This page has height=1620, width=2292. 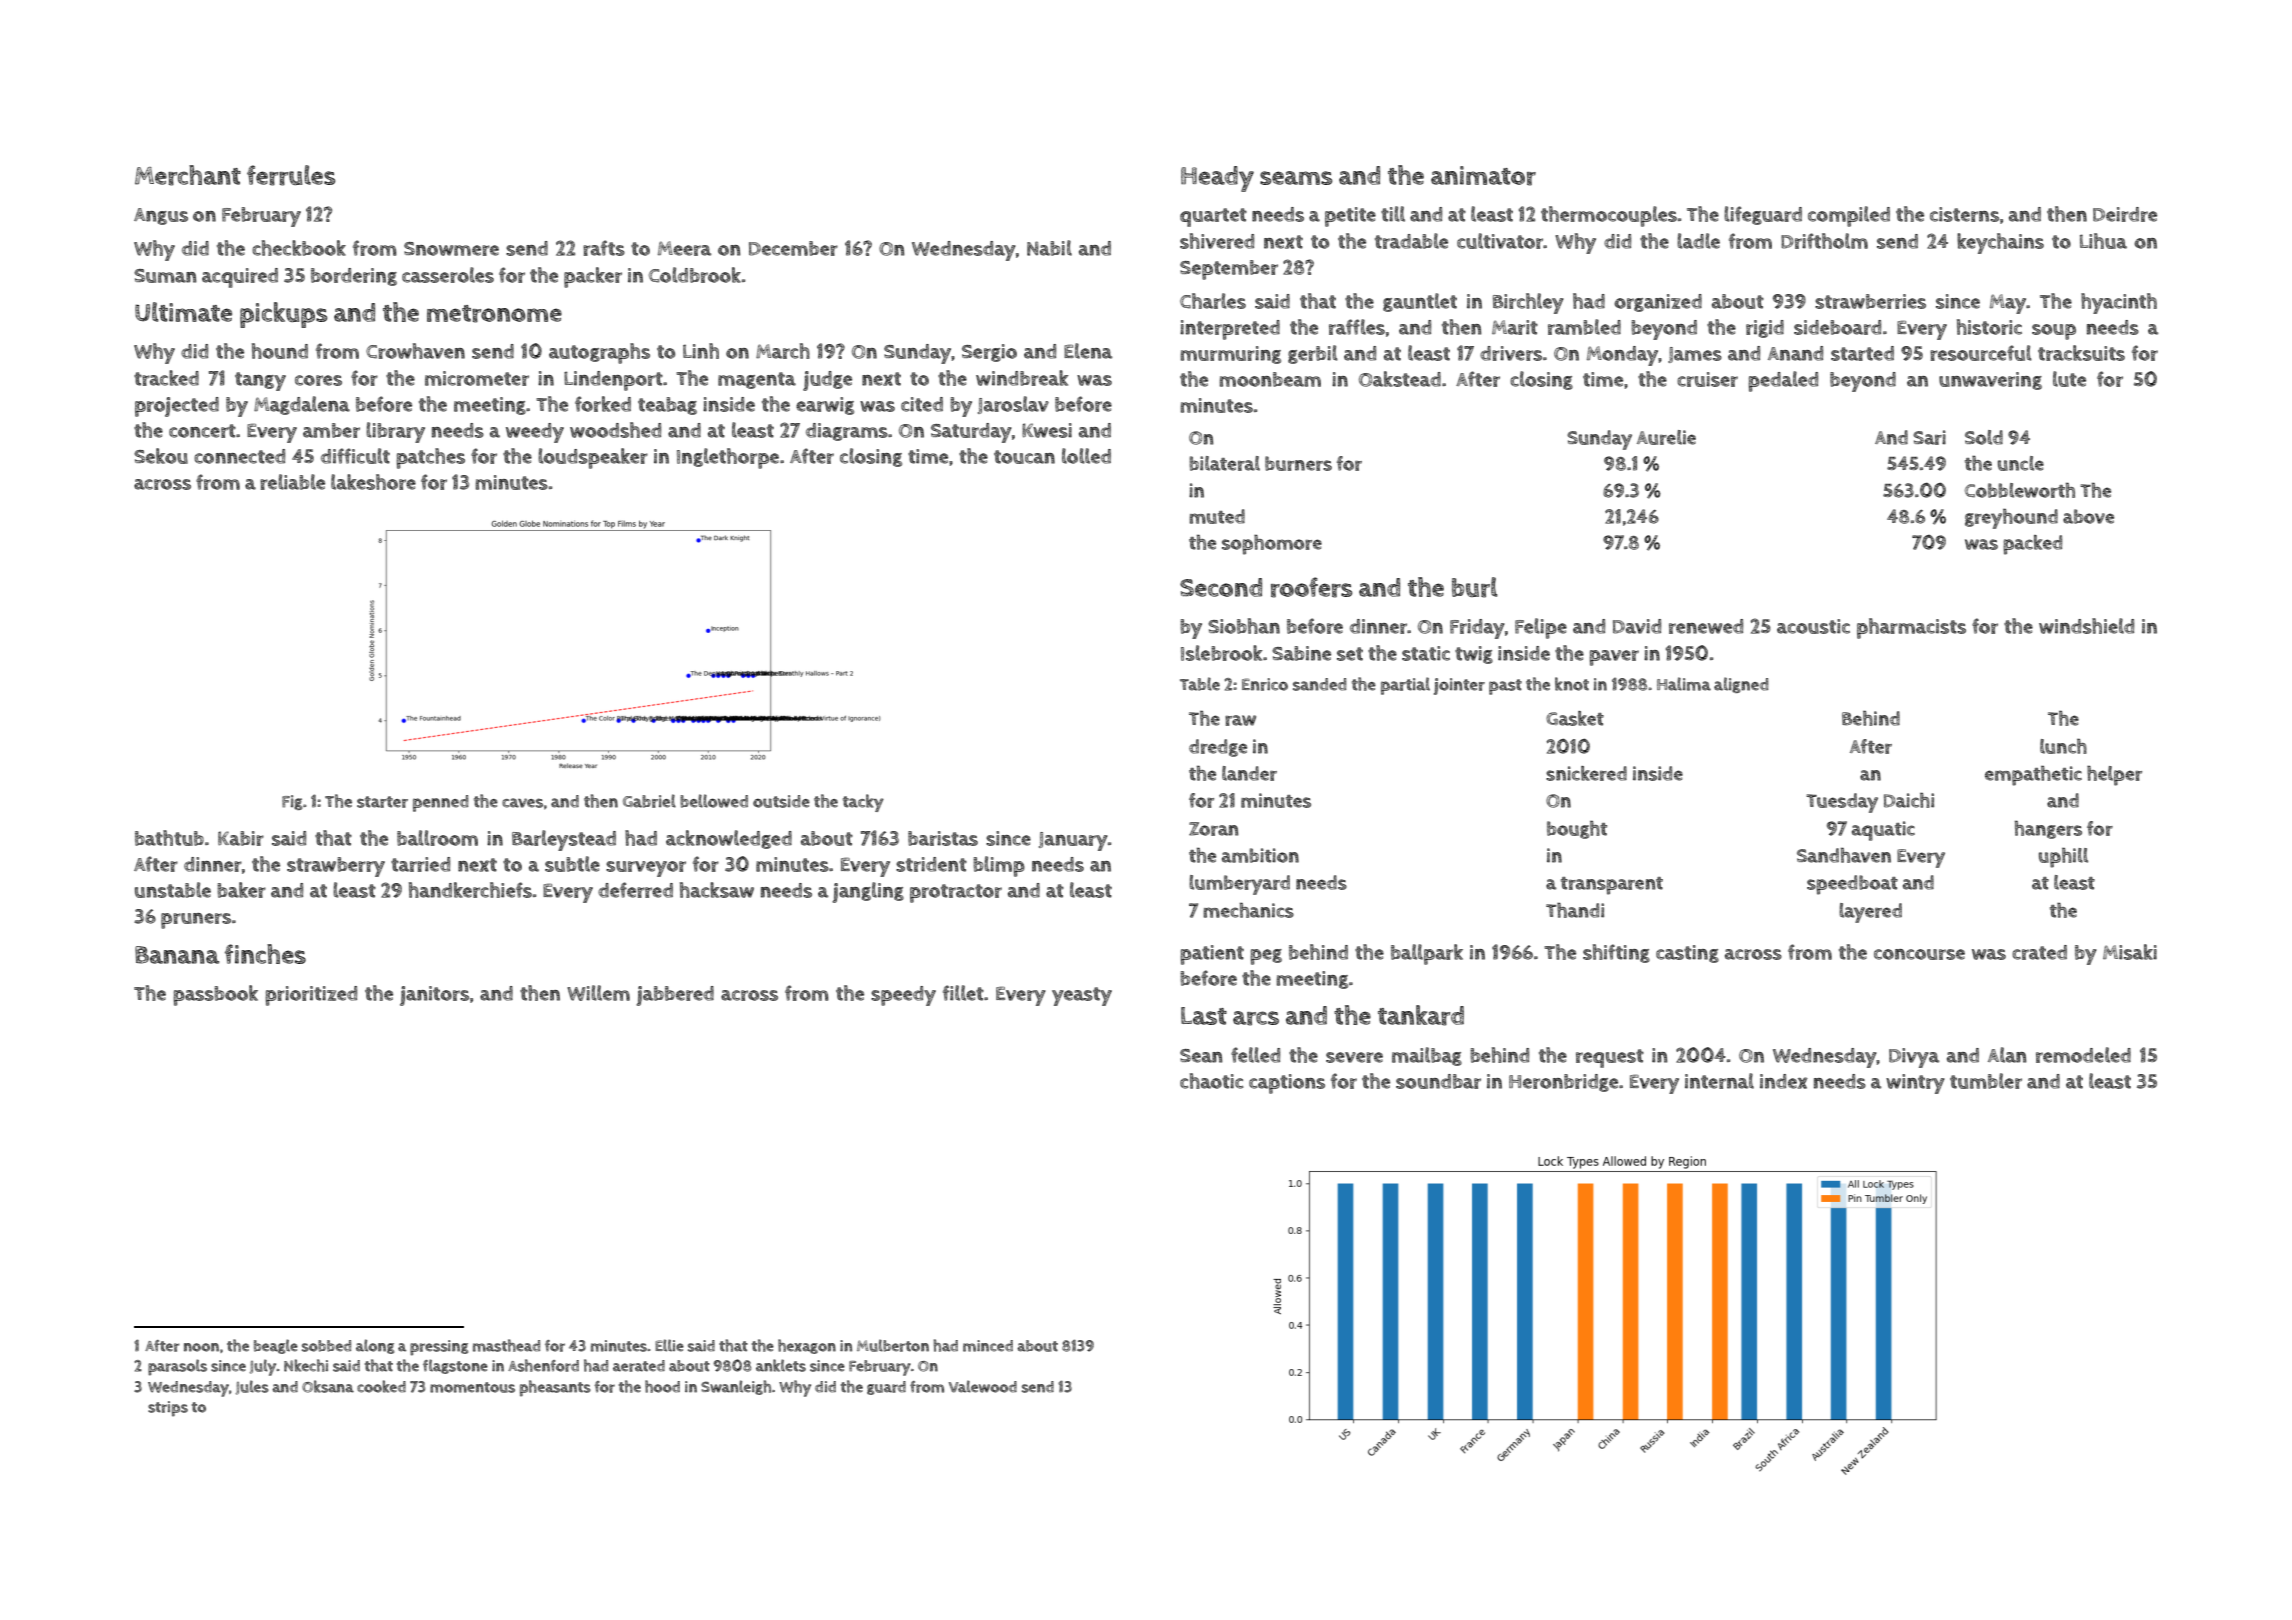 What do you see at coordinates (1260, 855) in the page?
I see `ambition` at bounding box center [1260, 855].
